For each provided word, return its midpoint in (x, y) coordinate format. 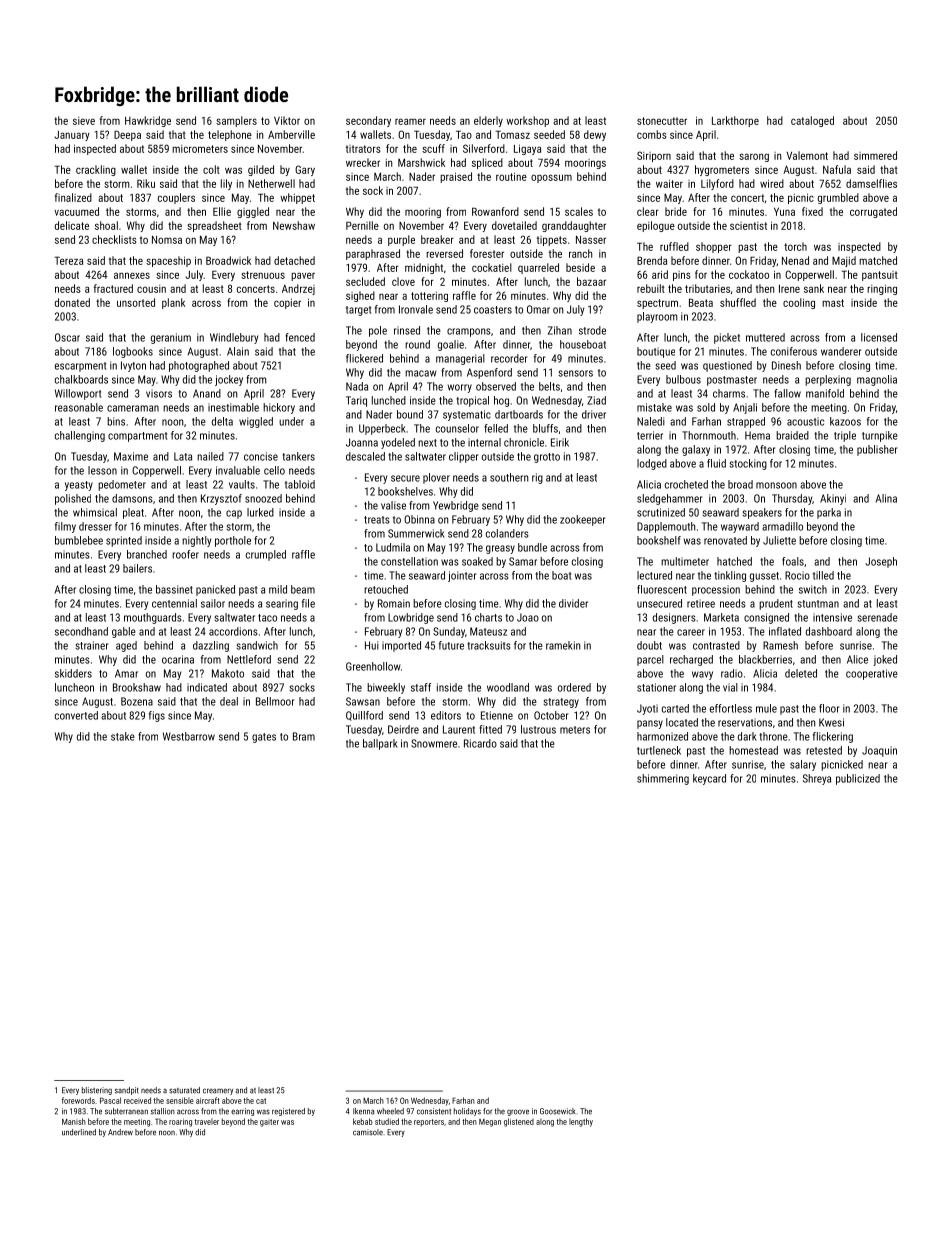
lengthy (581, 1122)
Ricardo (480, 743)
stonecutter (662, 121)
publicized (858, 779)
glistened (519, 1122)
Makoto (228, 673)
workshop (527, 121)
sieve (84, 121)
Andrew (120, 1132)
